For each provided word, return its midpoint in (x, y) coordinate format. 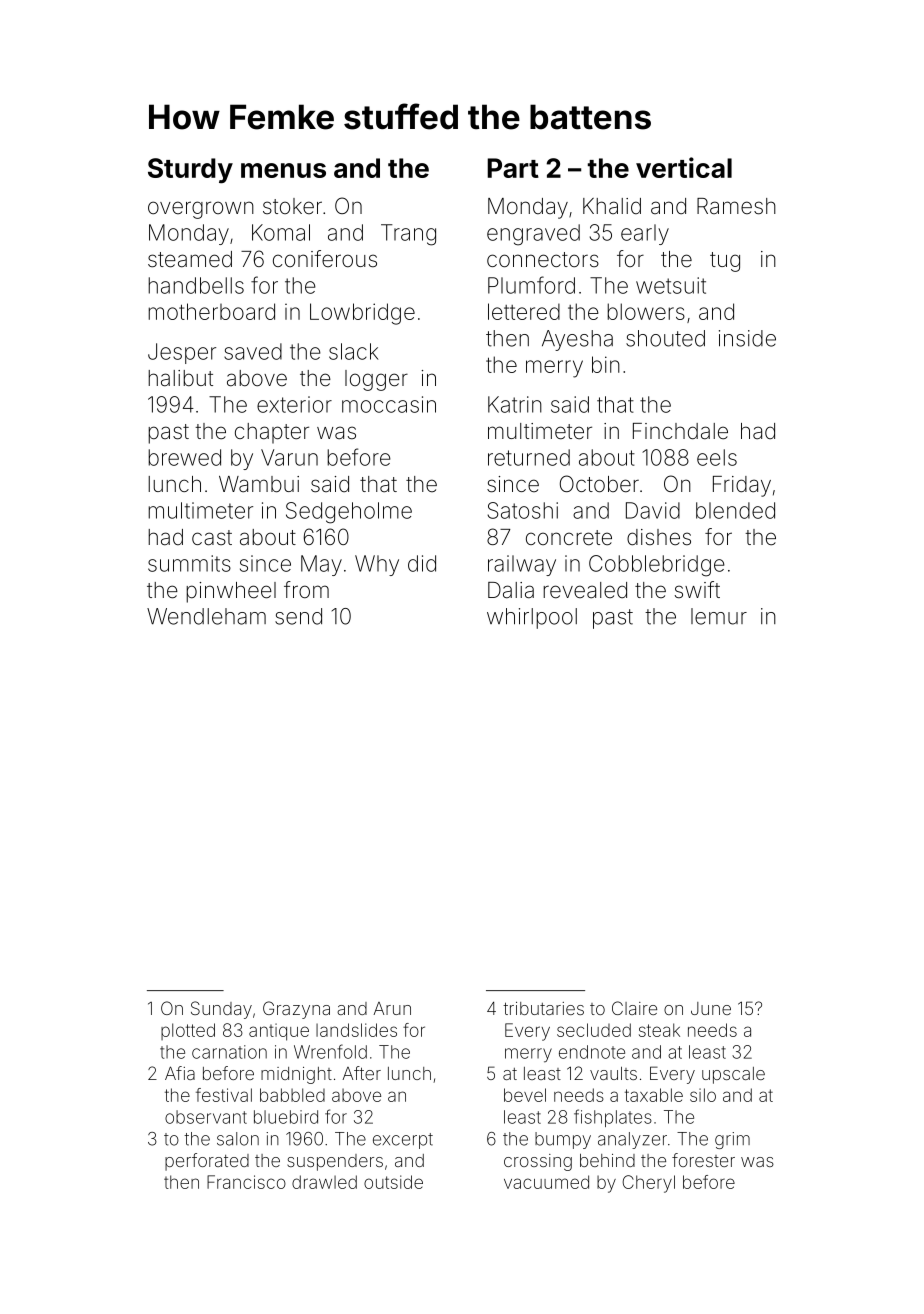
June (711, 1008)
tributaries (543, 1008)
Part (513, 168)
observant (206, 1117)
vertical (684, 167)
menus (283, 170)
